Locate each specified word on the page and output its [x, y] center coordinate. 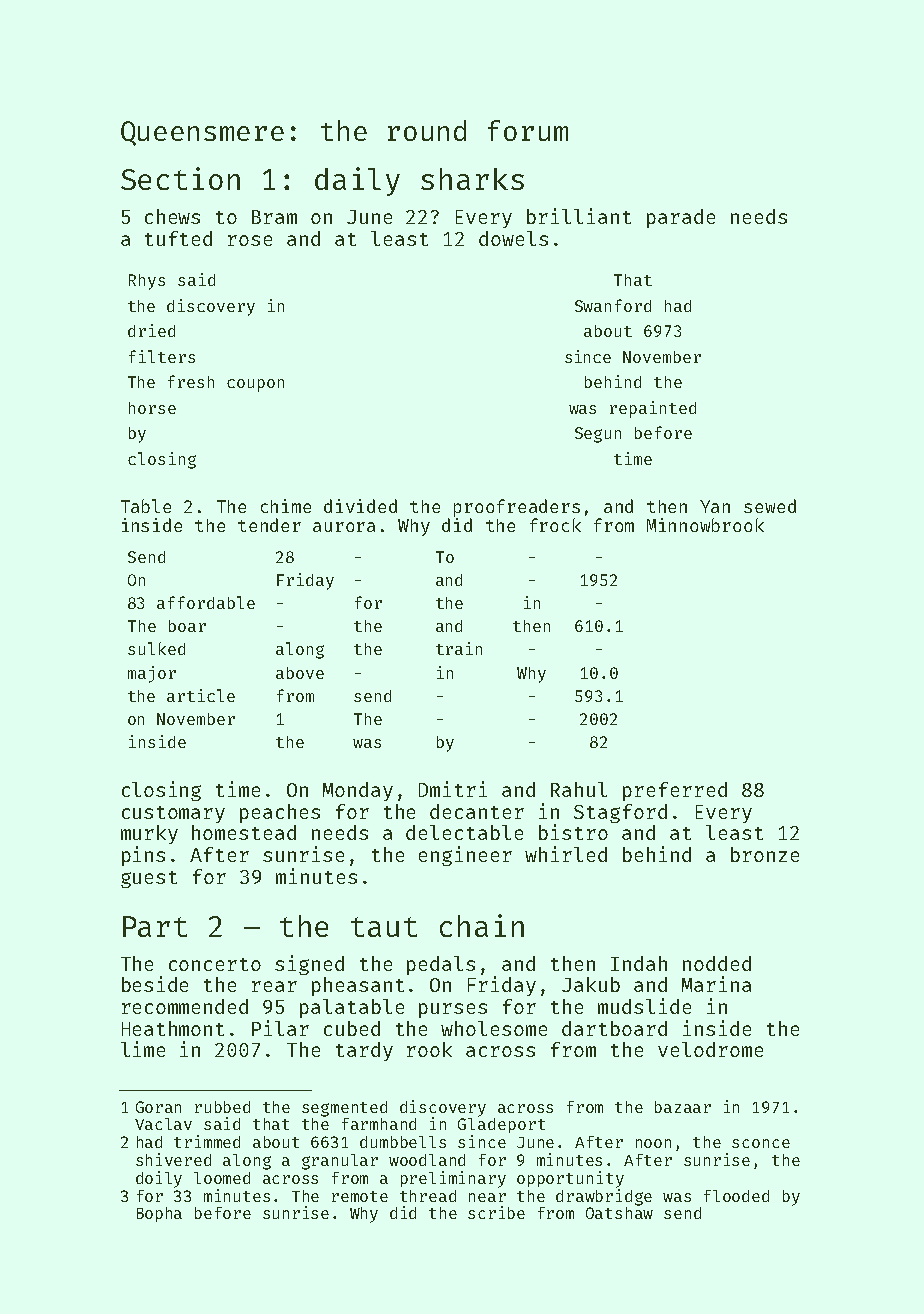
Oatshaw [619, 1213]
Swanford [613, 305]
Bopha [159, 1214]
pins [143, 856]
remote [360, 1196]
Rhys [147, 282]
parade [681, 218]
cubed [352, 1028]
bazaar [683, 1107]
